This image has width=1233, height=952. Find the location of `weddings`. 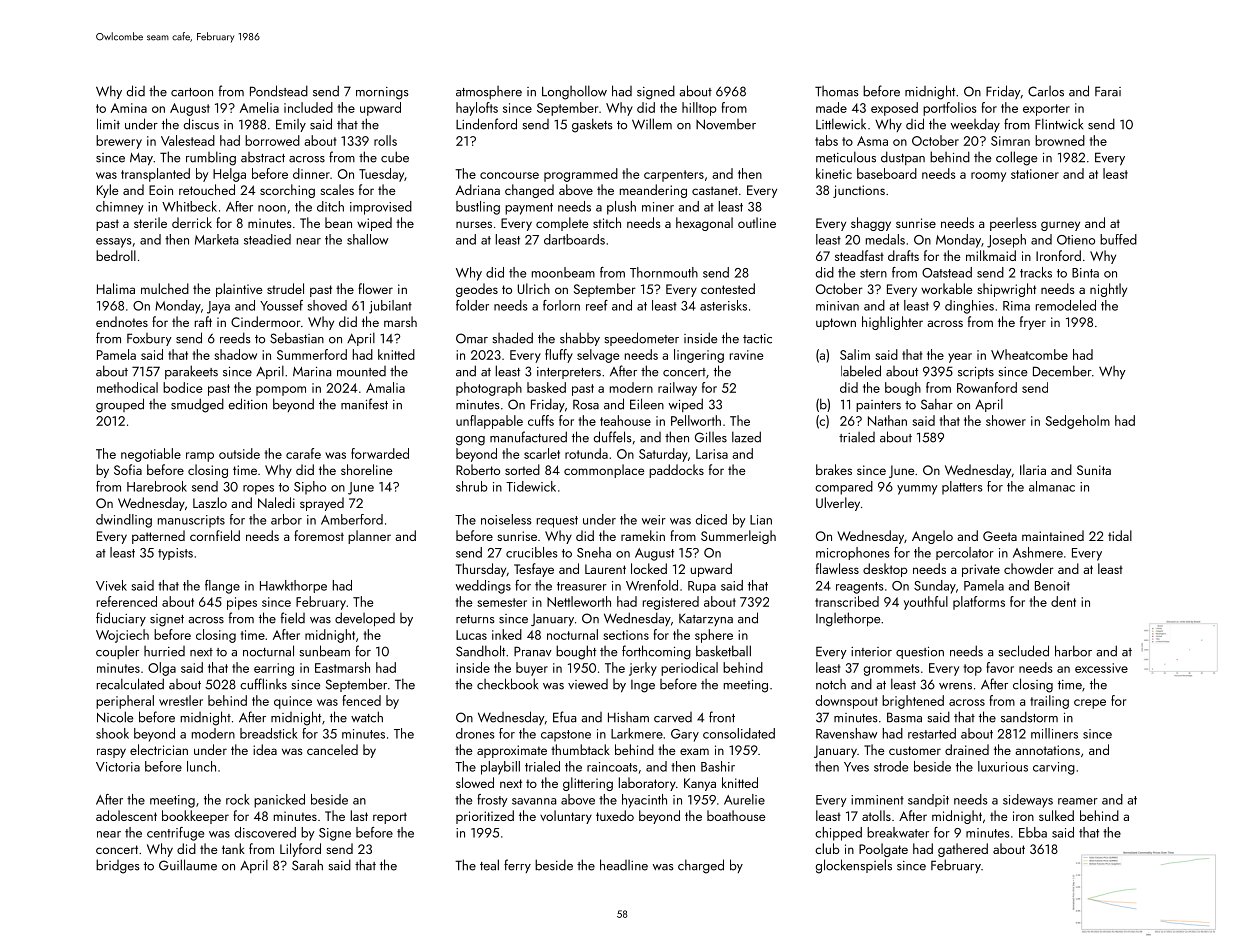

weddings is located at coordinates (483, 587).
